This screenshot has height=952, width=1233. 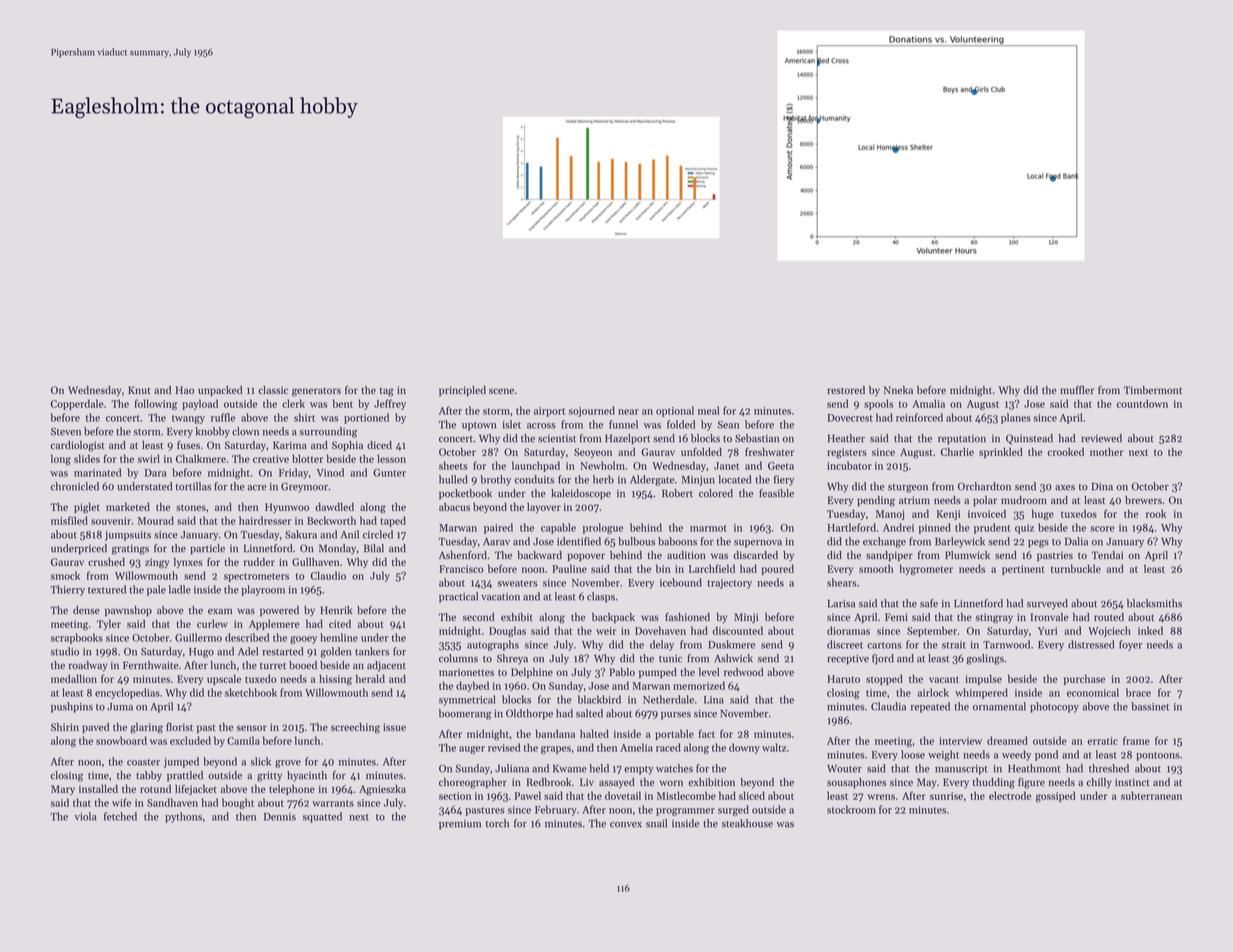 I want to click on premium, so click(x=460, y=825).
